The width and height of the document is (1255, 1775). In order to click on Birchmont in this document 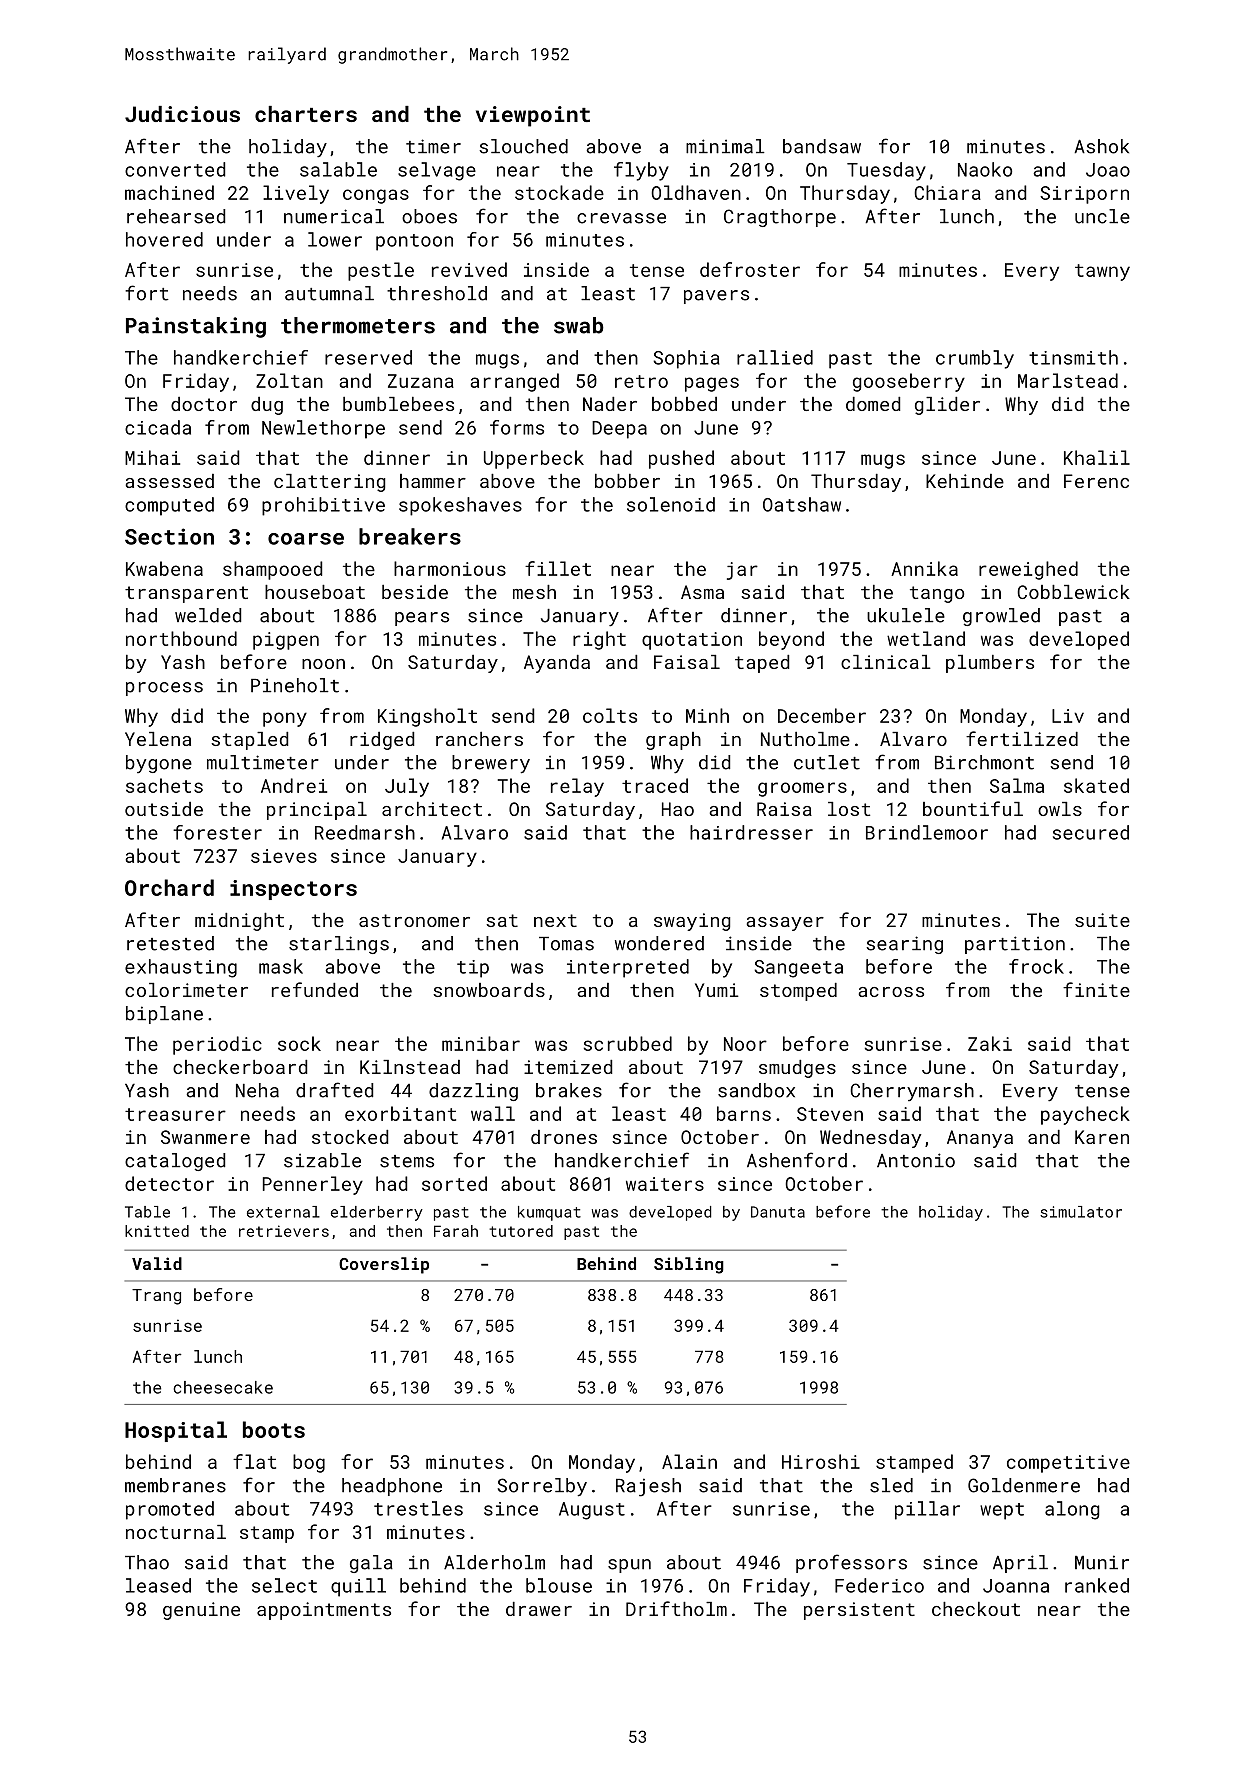, I will do `click(984, 762)`.
